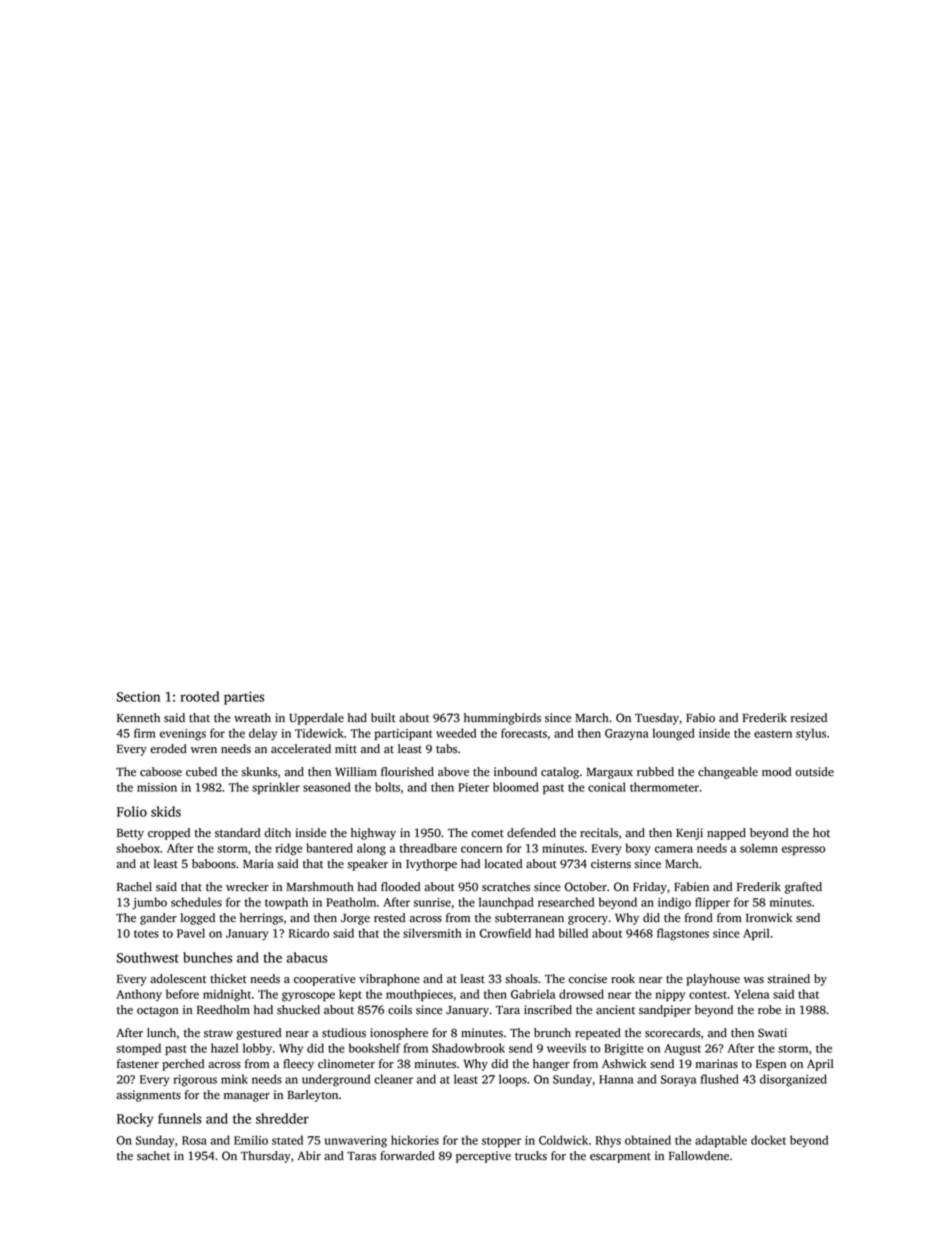  I want to click on sprinkler, so click(276, 788).
